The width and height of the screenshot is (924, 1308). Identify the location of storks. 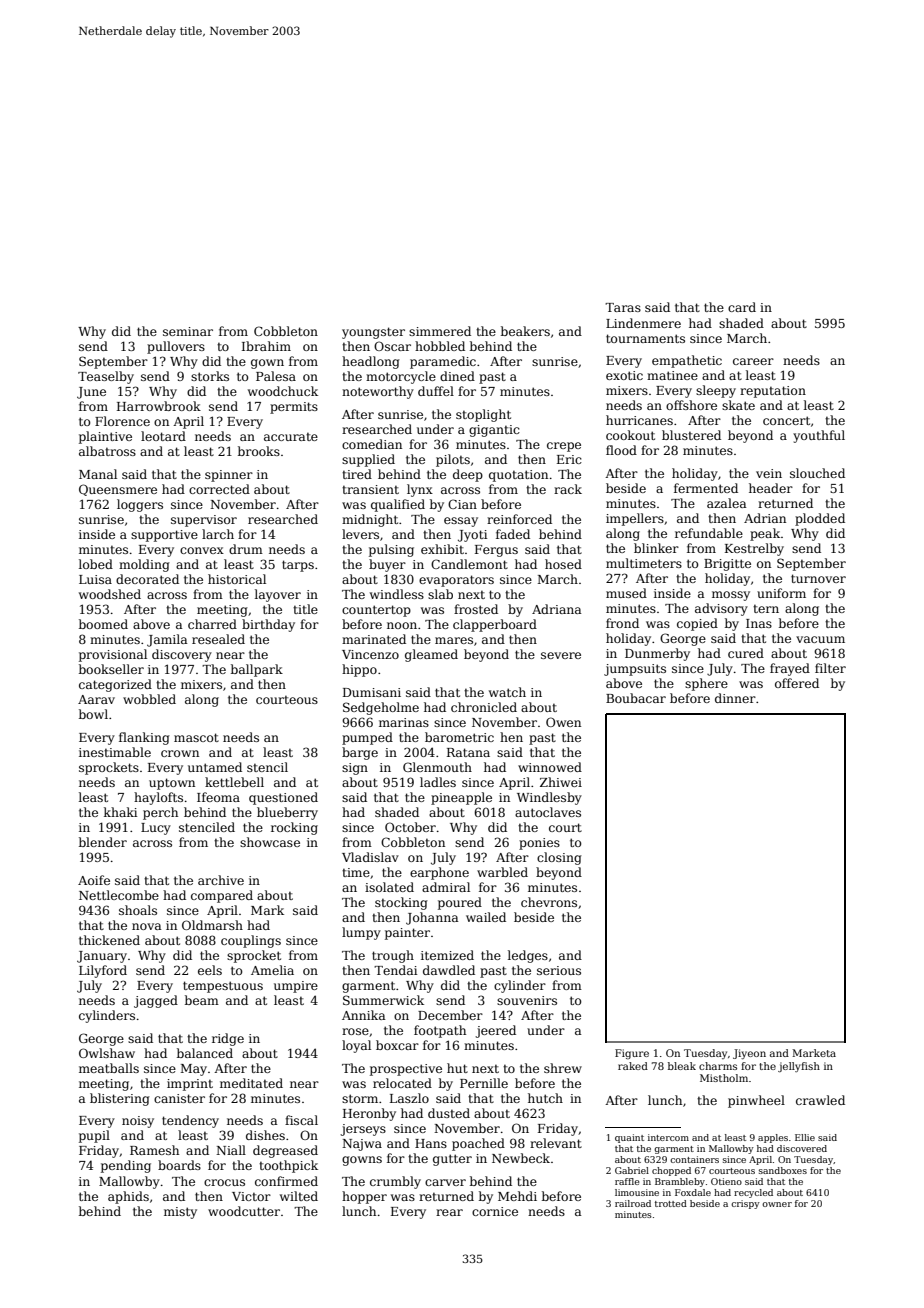
(210, 376).
